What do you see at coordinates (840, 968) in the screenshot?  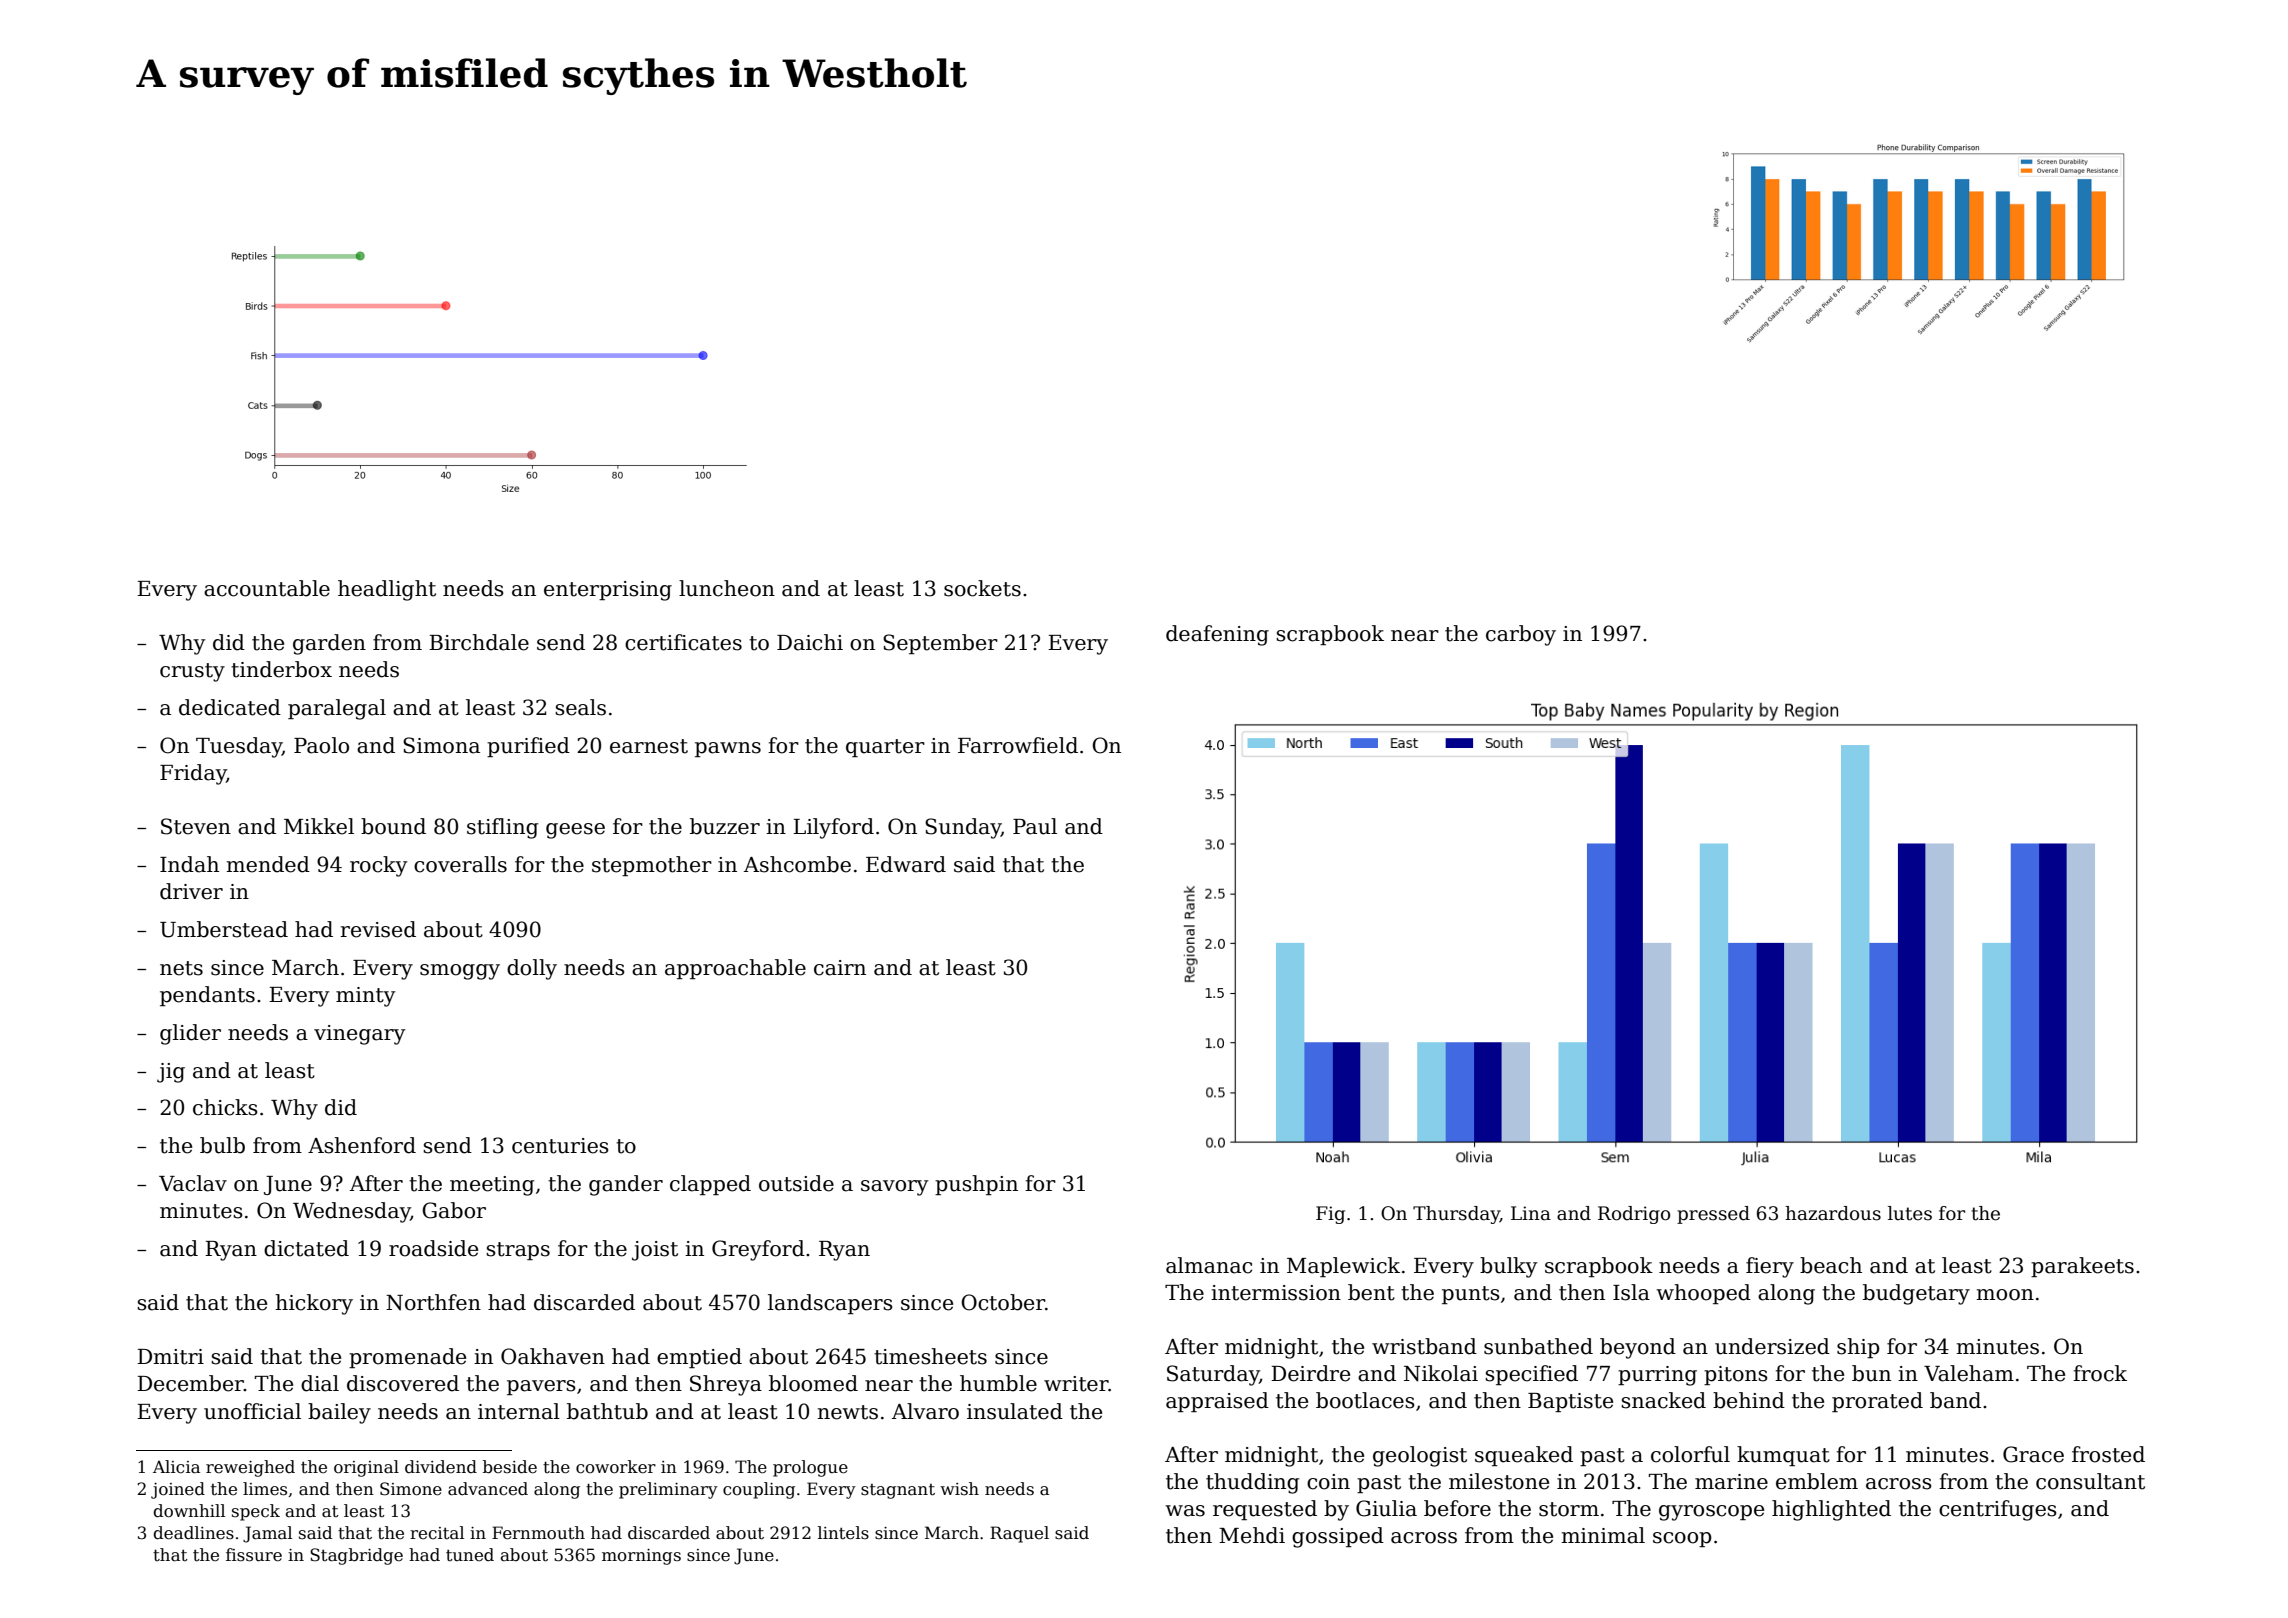 I see `cairn` at bounding box center [840, 968].
